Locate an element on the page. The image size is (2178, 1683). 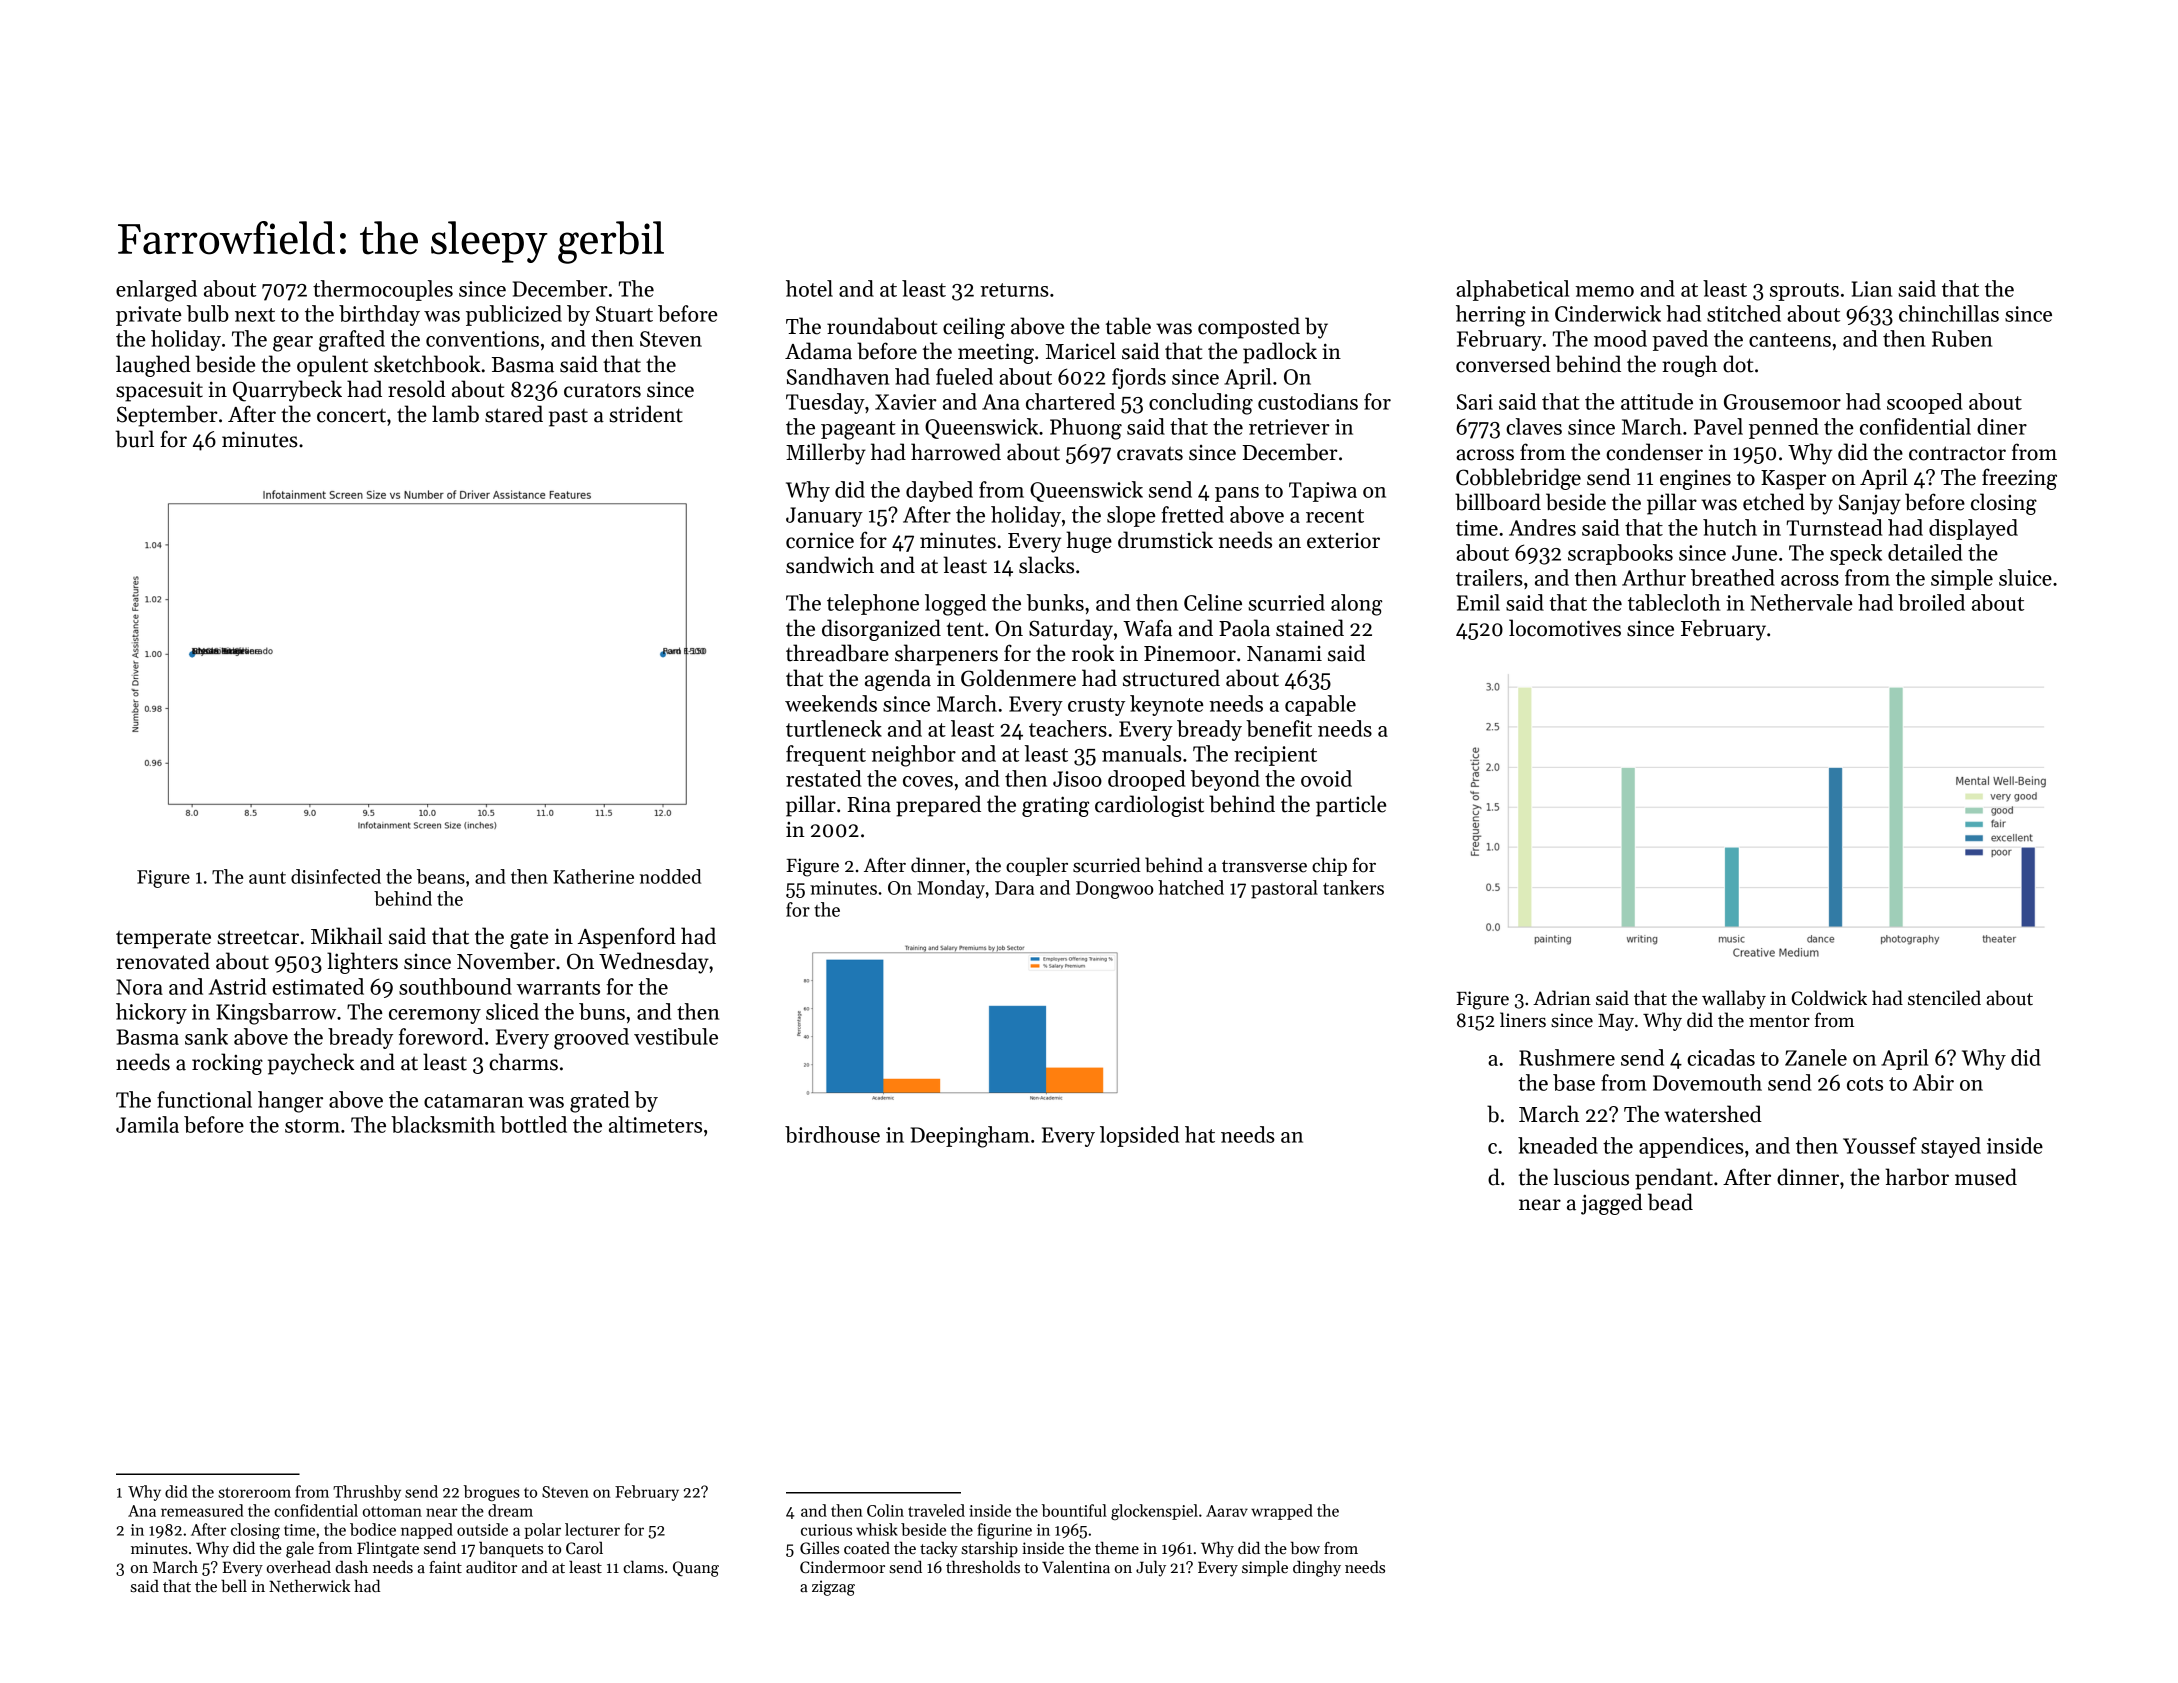
thermocouples is located at coordinates (383, 290).
